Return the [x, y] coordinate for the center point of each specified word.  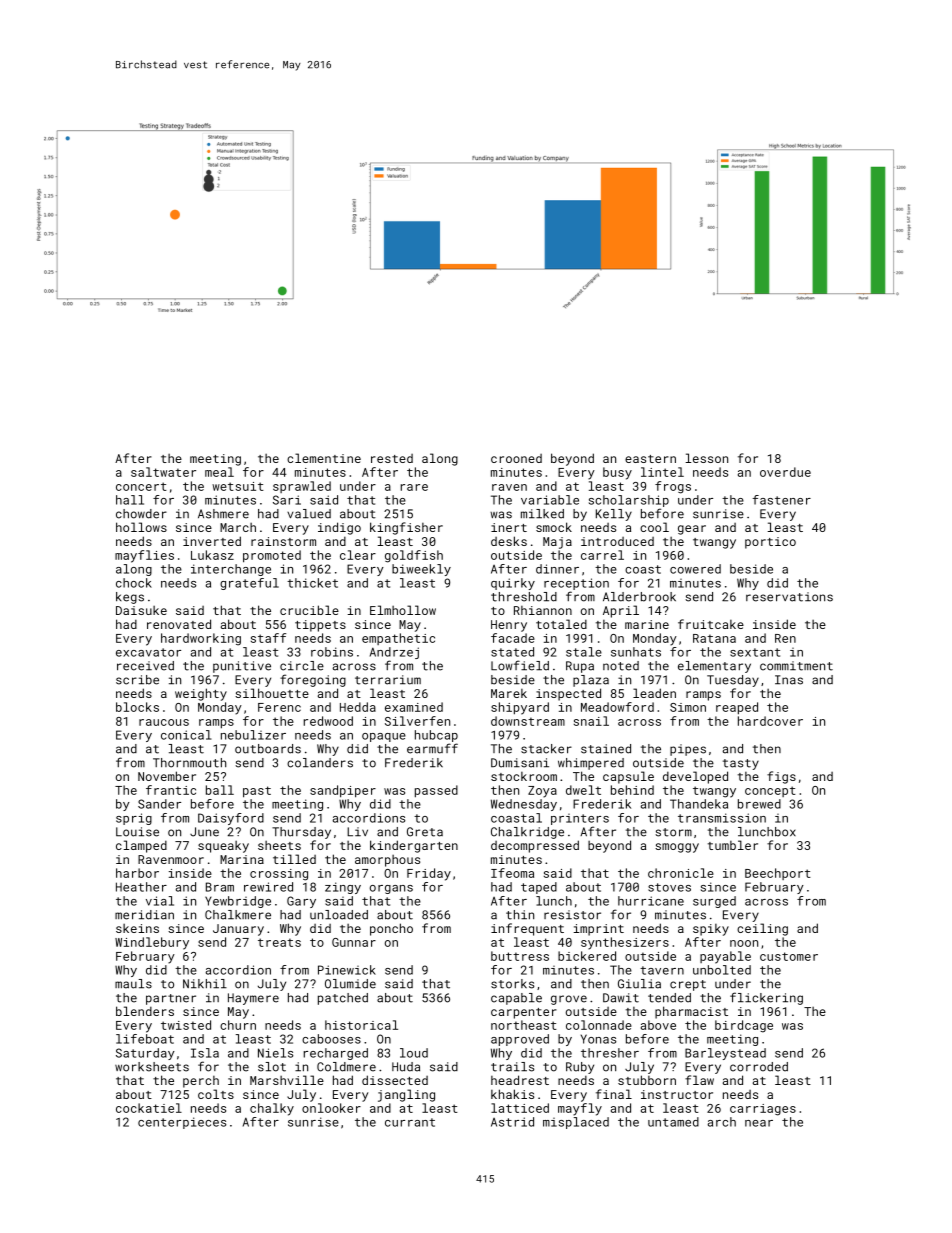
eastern [650, 459]
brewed [759, 804]
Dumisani [520, 763]
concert [141, 486]
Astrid [512, 1122]
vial [160, 901]
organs [391, 889]
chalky [272, 1109]
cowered [695, 569]
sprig [134, 819]
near [759, 1123]
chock [134, 583]
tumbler [733, 845]
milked [542, 514]
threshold [524, 597]
